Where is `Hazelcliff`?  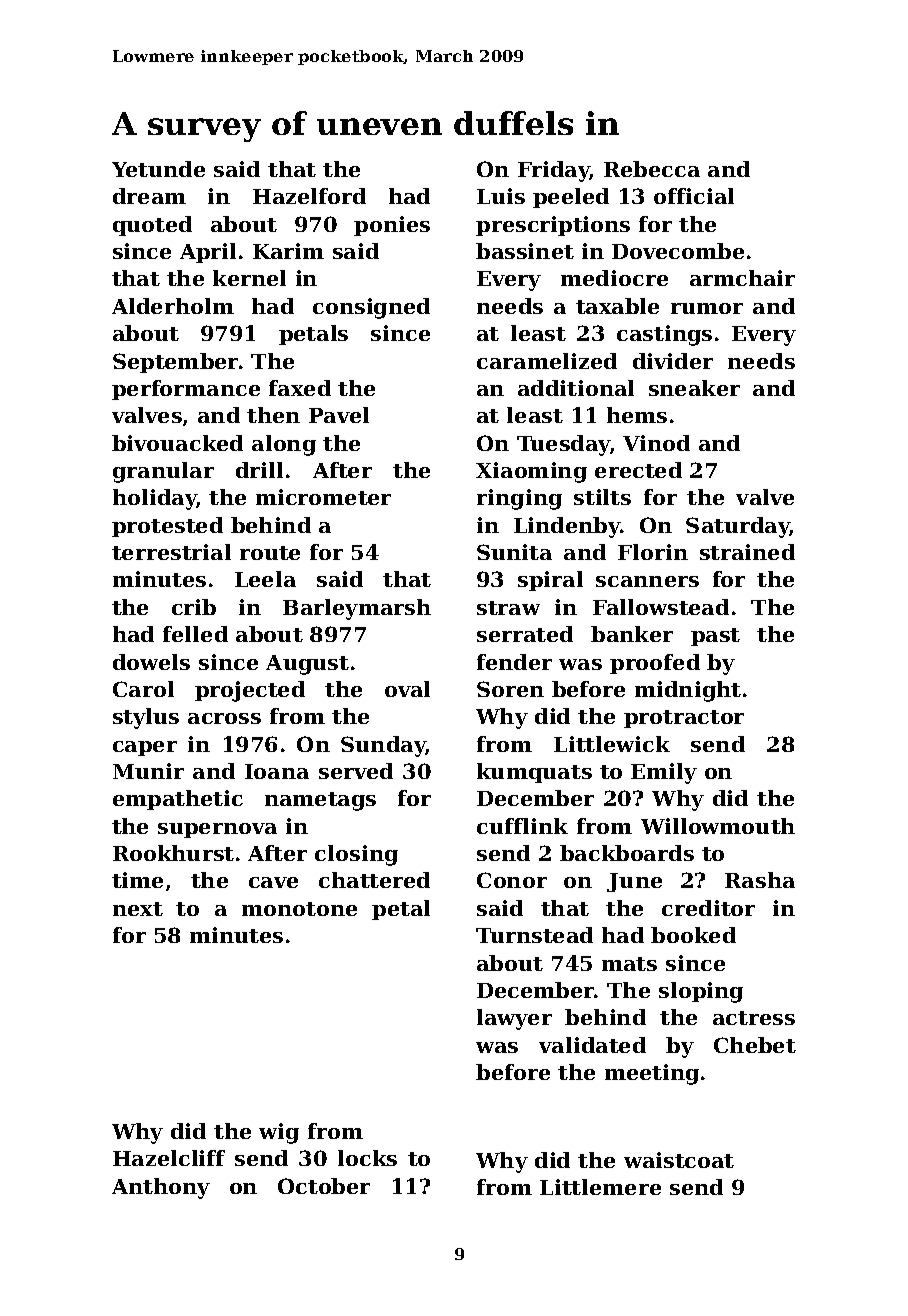
Hazelcliff is located at coordinates (169, 1158).
